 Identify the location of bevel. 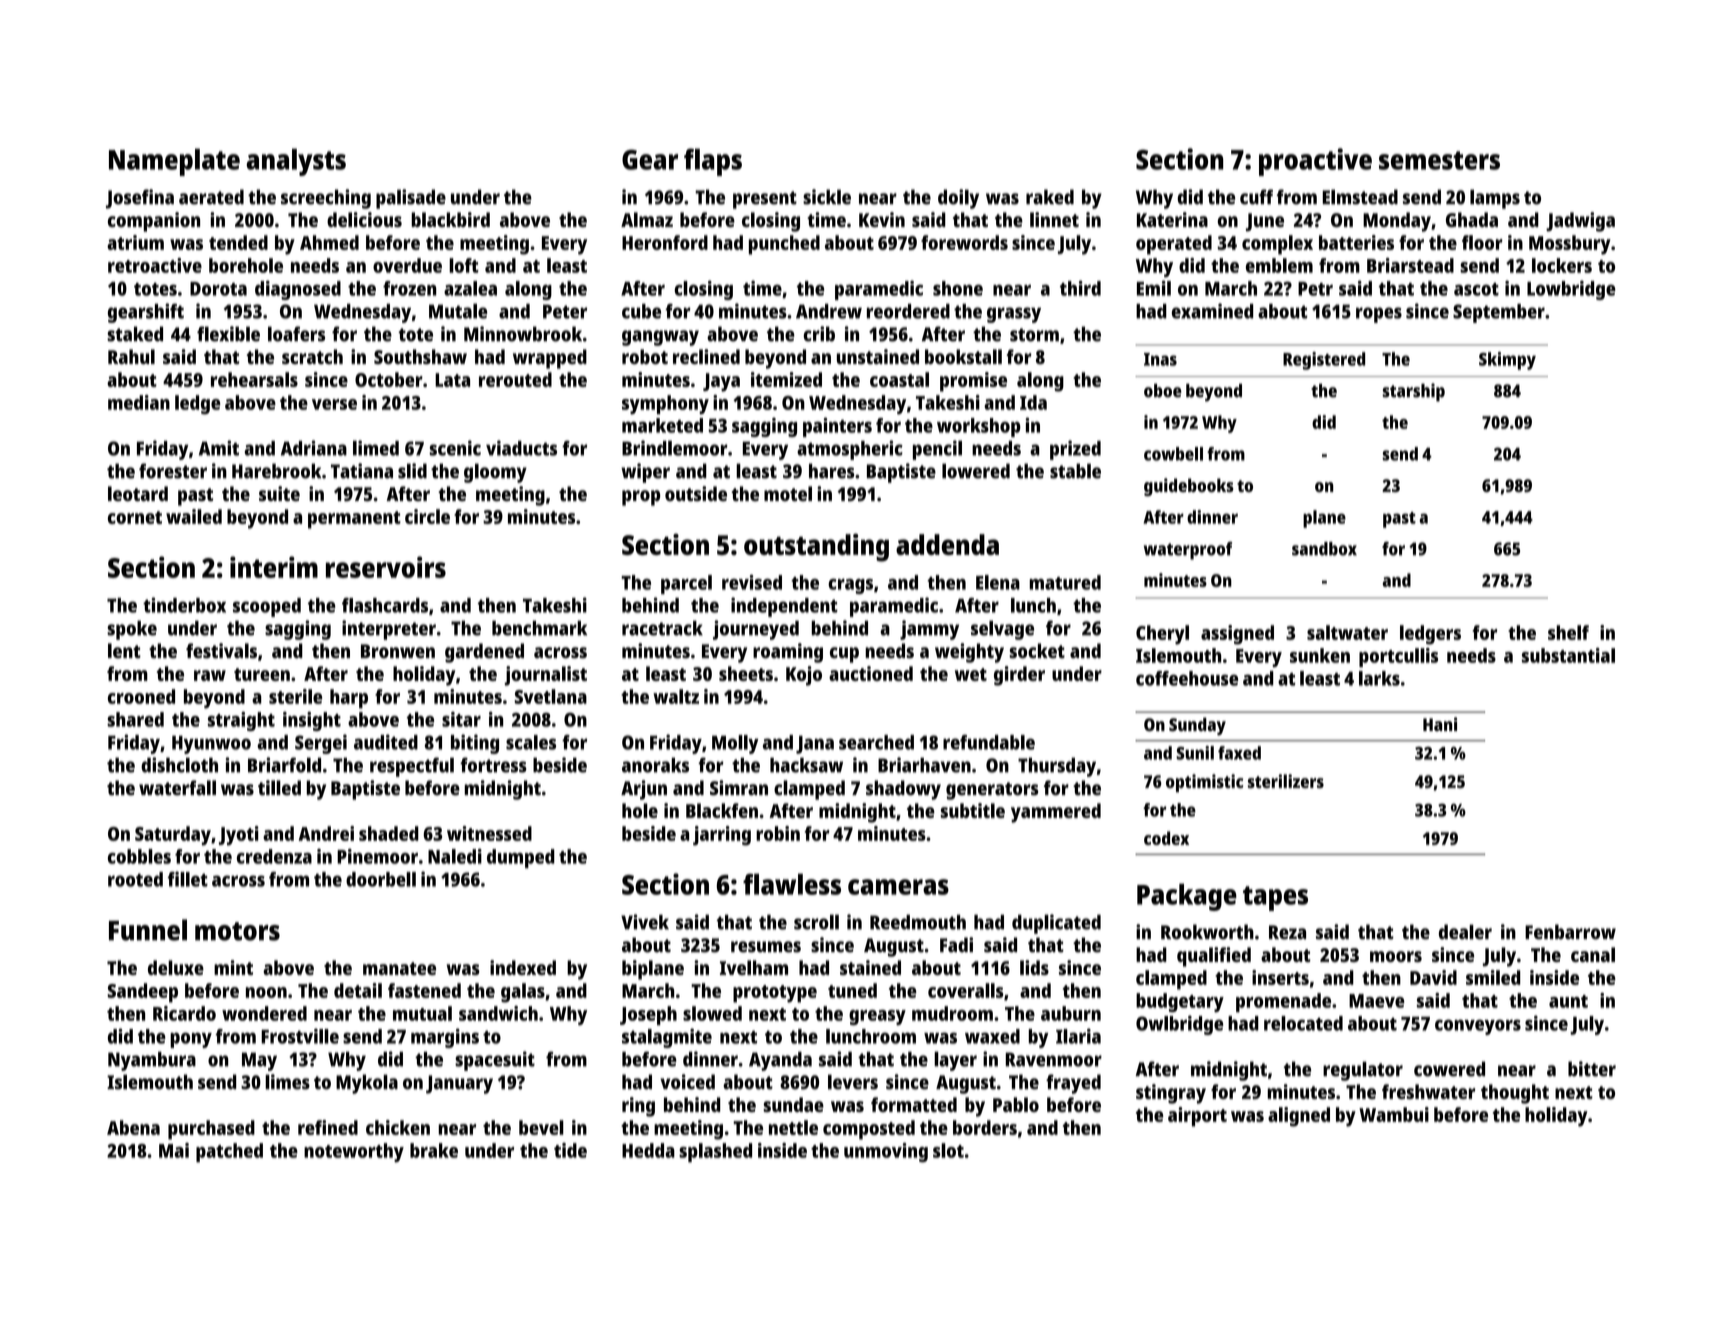
(541, 1127).
